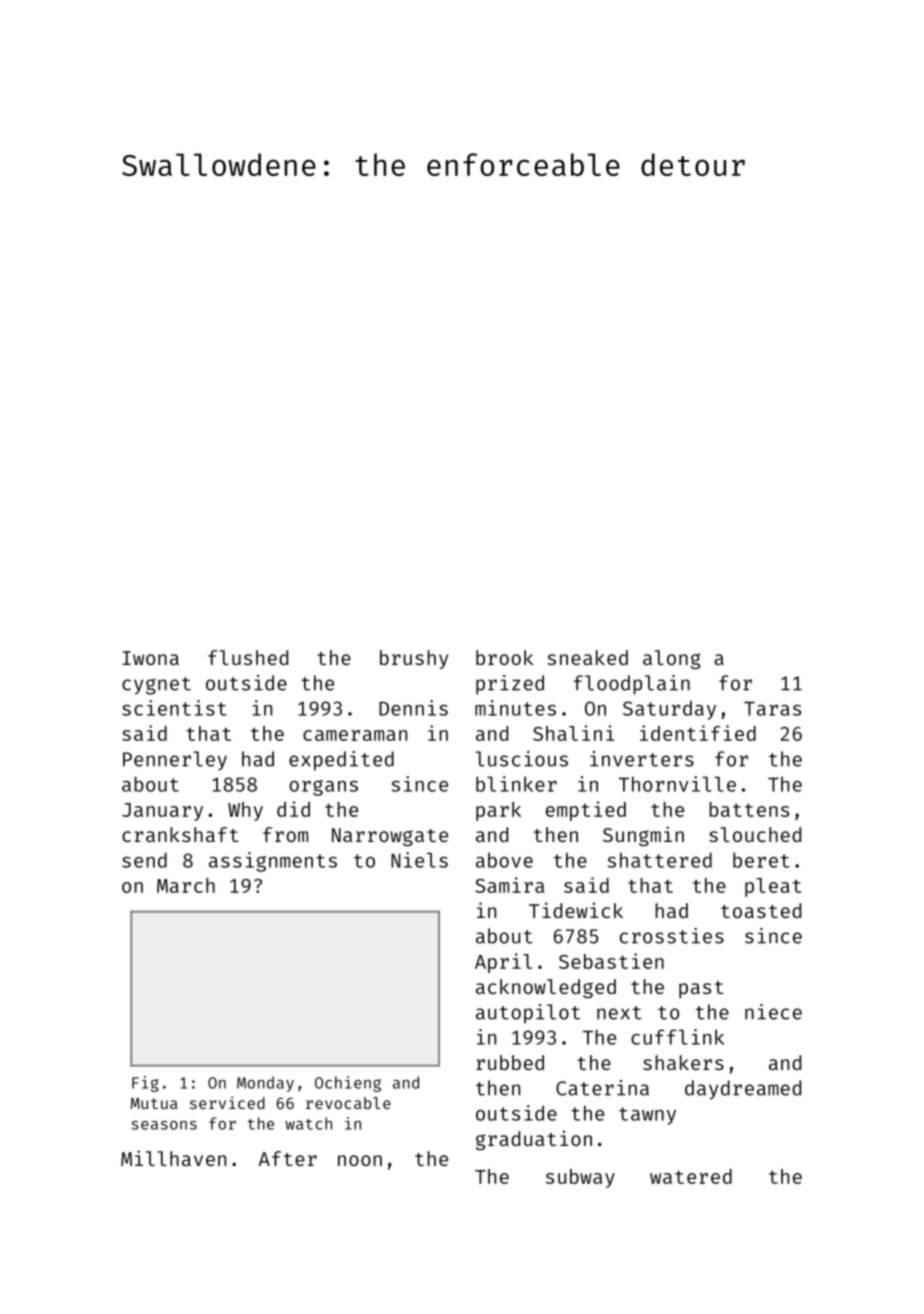  Describe the element at coordinates (510, 1062) in the screenshot. I see `rubbed` at that location.
